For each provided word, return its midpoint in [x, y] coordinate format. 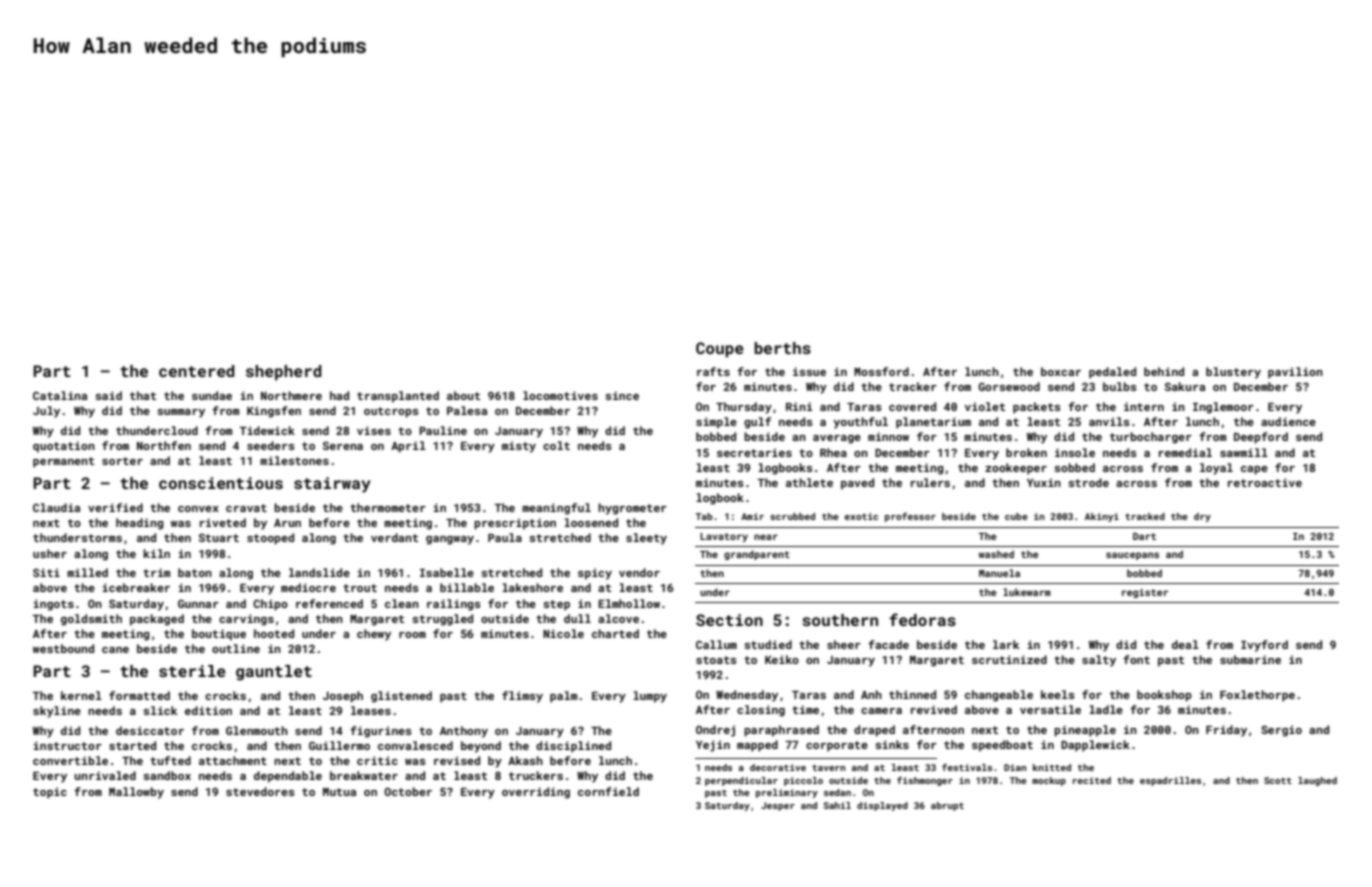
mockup [1049, 781]
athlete [809, 482]
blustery [1233, 373]
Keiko [782, 659]
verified [115, 507]
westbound [63, 648]
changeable [999, 696]
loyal [1216, 469]
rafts [713, 371]
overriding [536, 793]
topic [50, 793]
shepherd [284, 373]
